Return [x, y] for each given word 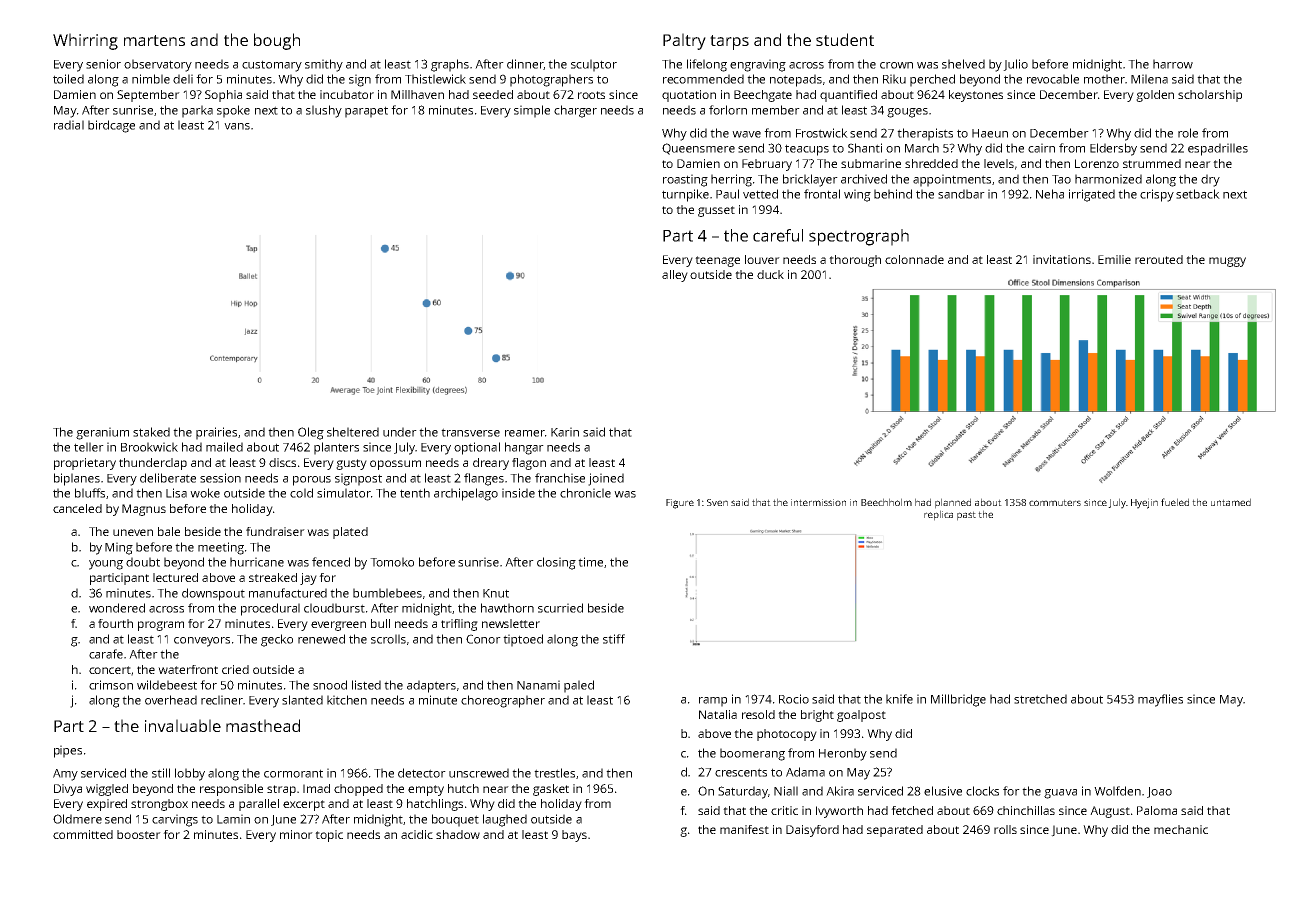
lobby [190, 774]
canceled [77, 508]
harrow [1173, 64]
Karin [565, 432]
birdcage [111, 126]
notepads [796, 80]
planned [953, 503]
